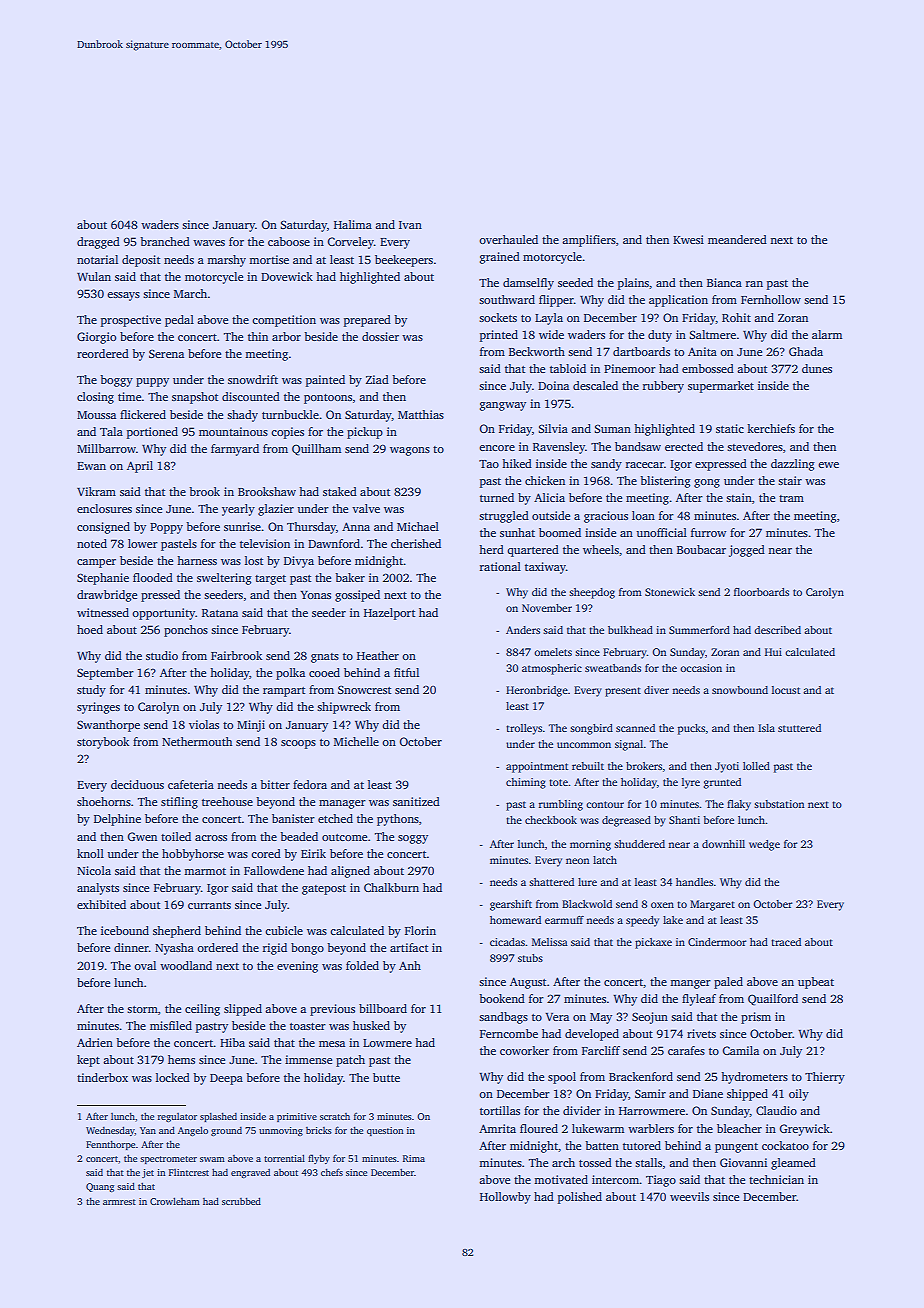  What do you see at coordinates (737, 239) in the screenshot?
I see `meandered` at bounding box center [737, 239].
